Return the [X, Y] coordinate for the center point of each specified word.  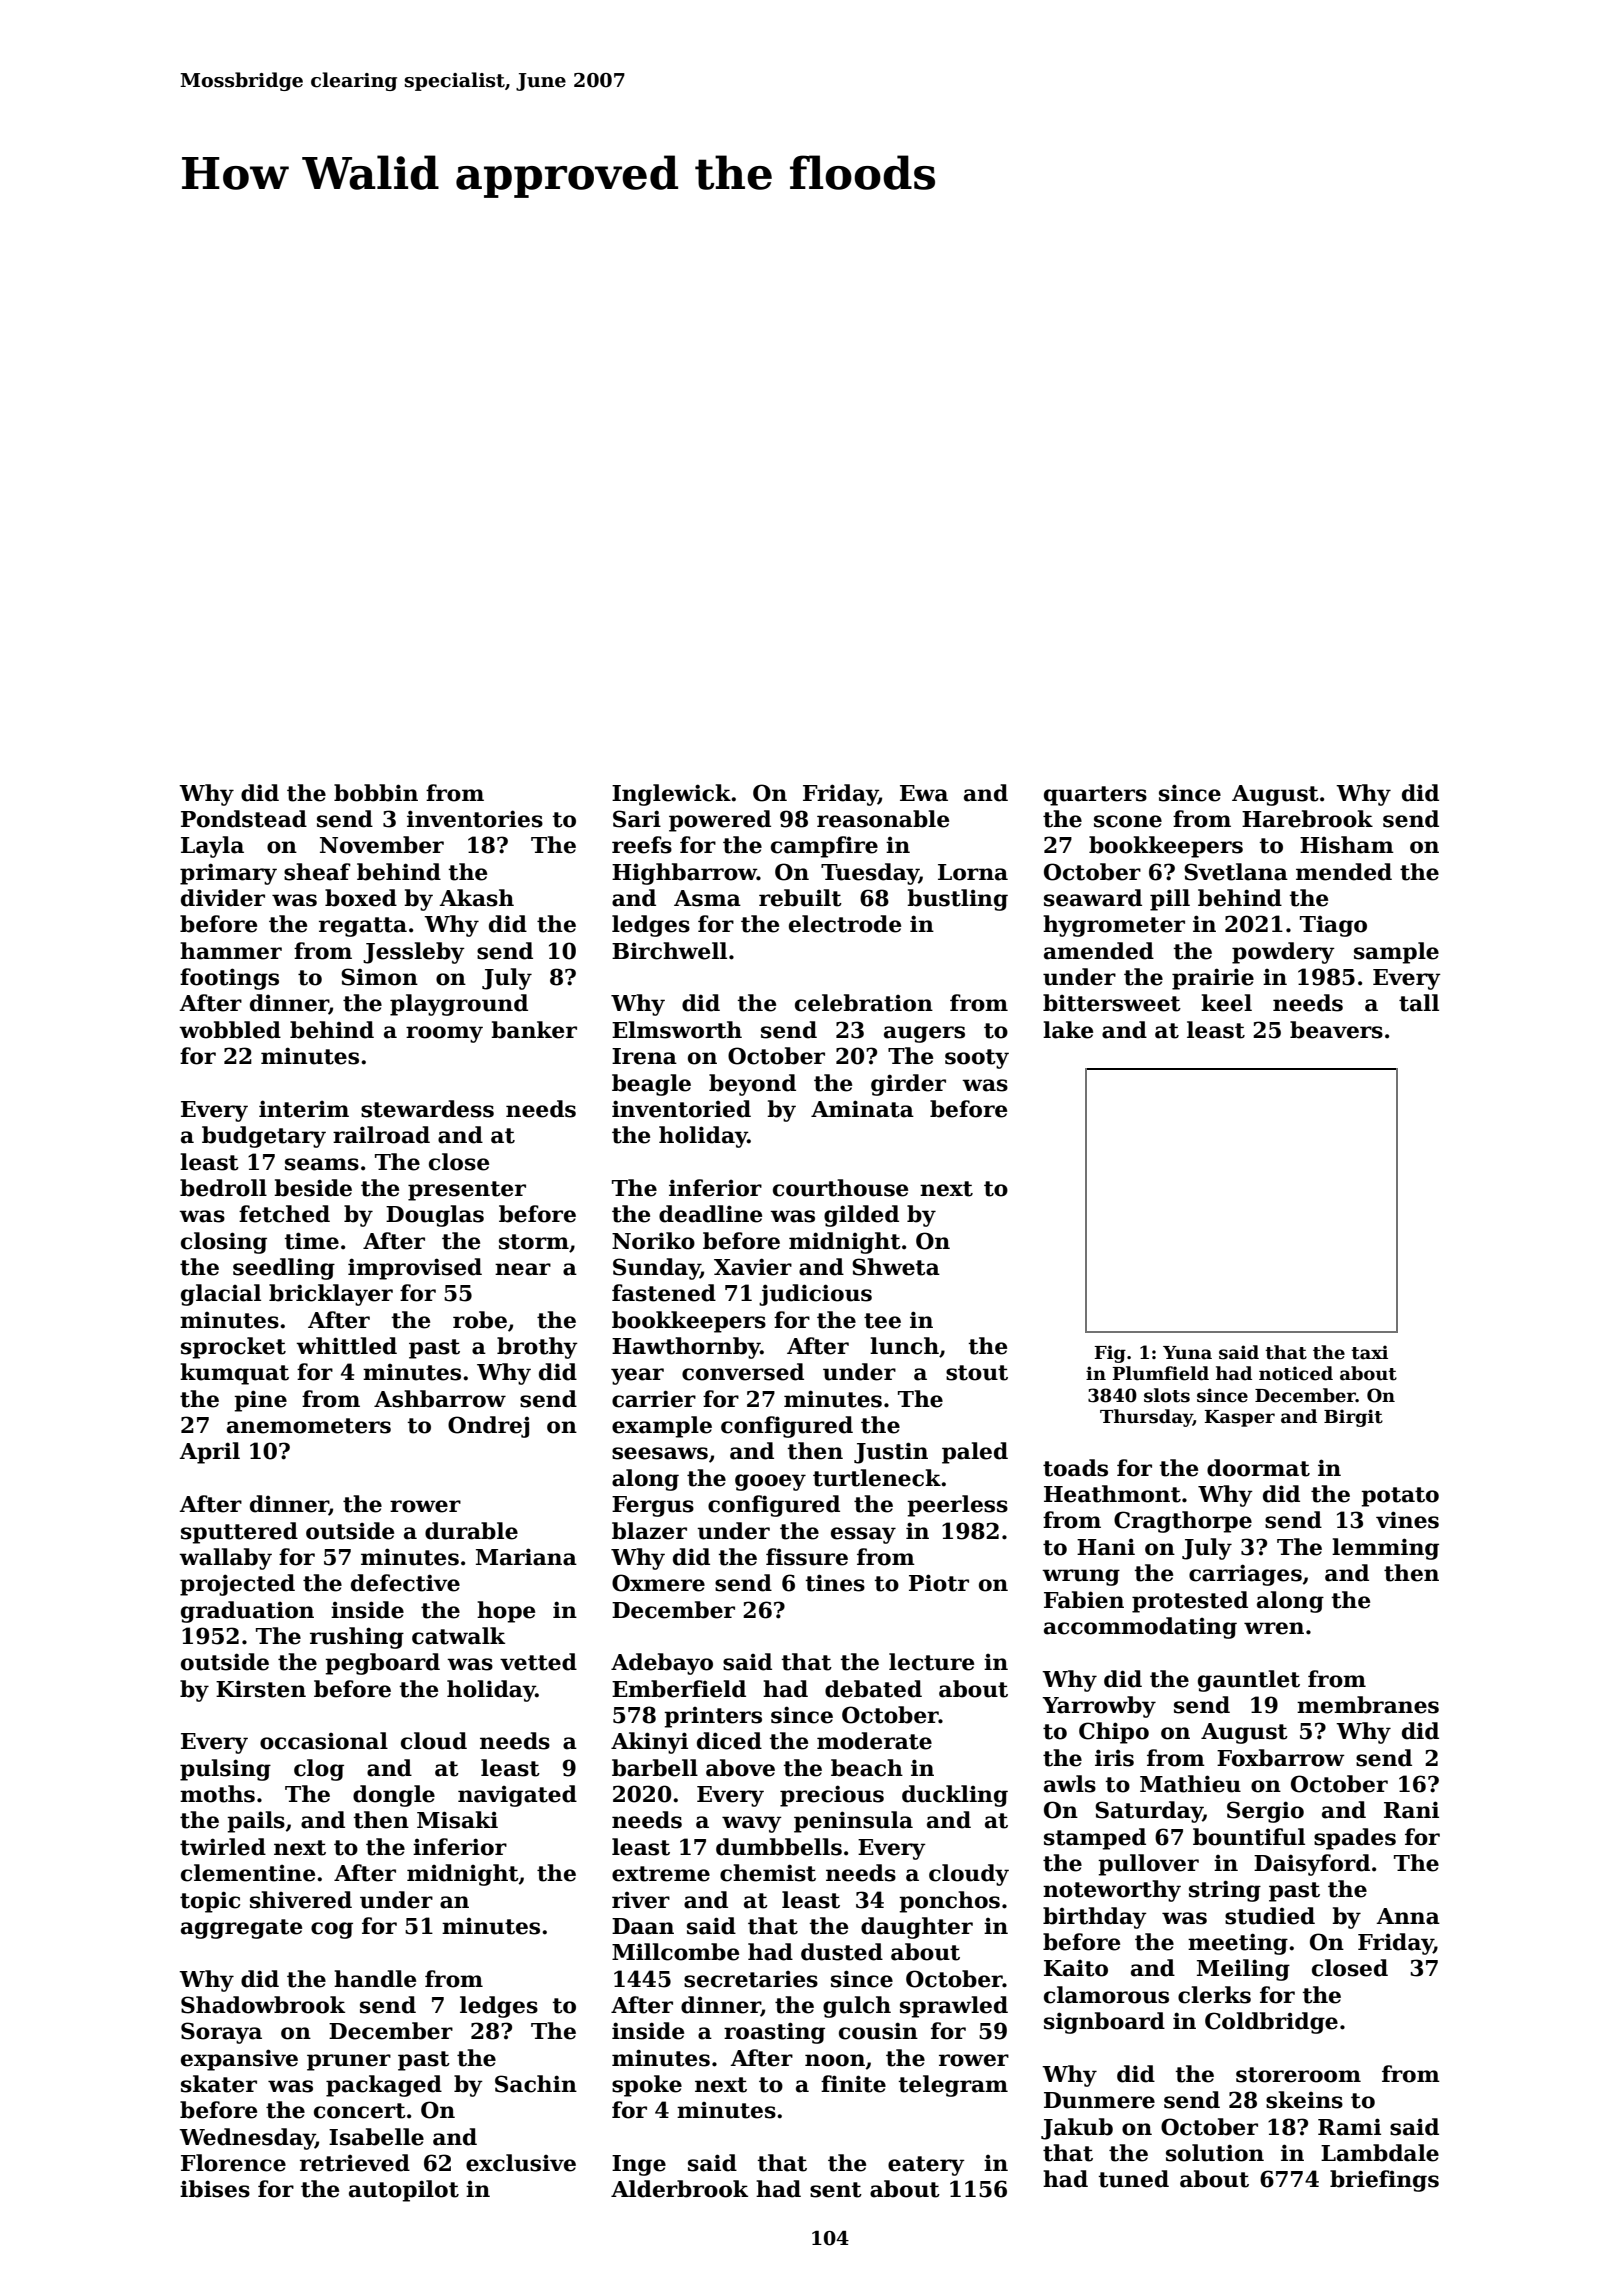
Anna [1408, 1916]
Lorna [973, 872]
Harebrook [1307, 819]
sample [1396, 953]
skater [219, 2084]
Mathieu [1190, 1784]
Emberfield [679, 1689]
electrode [845, 924]
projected [237, 1585]
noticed [1296, 1373]
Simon [379, 977]
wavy [752, 1824]
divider [223, 898]
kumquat [234, 1374]
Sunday [656, 1269]
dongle [394, 1796]
